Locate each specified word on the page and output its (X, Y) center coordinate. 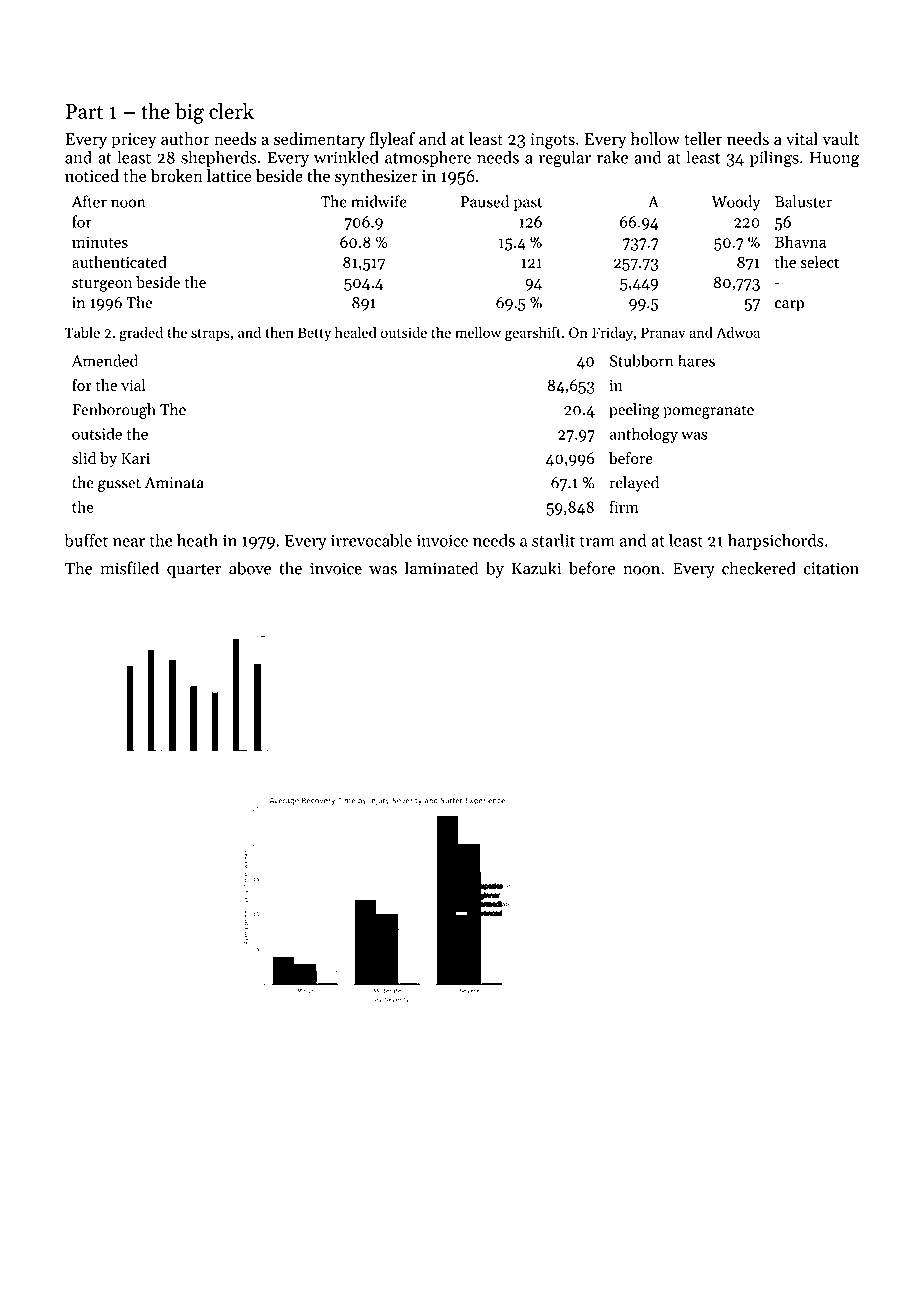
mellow (478, 332)
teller (703, 138)
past (528, 204)
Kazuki (536, 568)
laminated (442, 568)
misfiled (129, 568)
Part (84, 111)
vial (133, 385)
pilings (774, 159)
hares (696, 360)
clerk (231, 111)
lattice (229, 175)
